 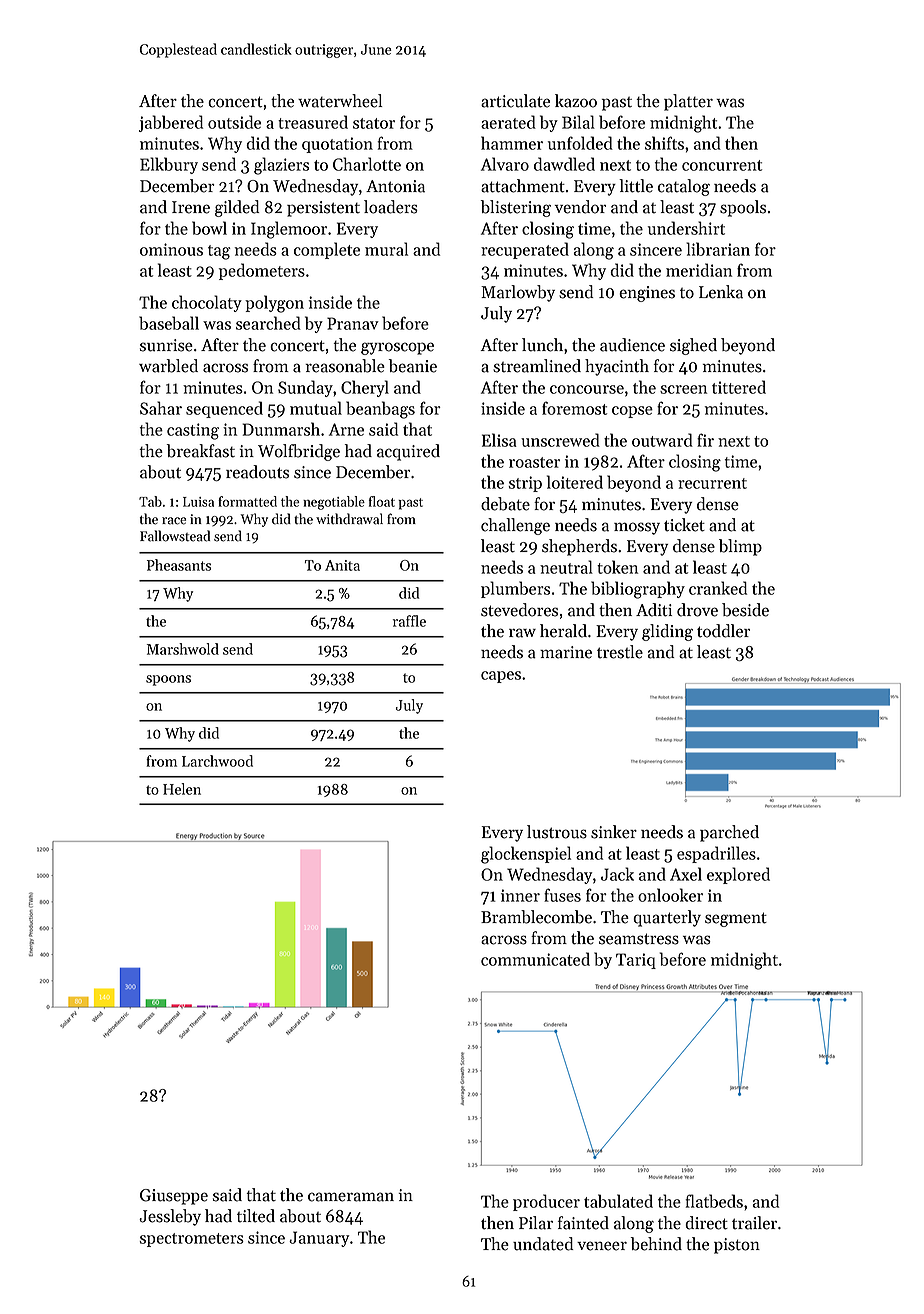 What do you see at coordinates (737, 1246) in the page?
I see `piston` at bounding box center [737, 1246].
